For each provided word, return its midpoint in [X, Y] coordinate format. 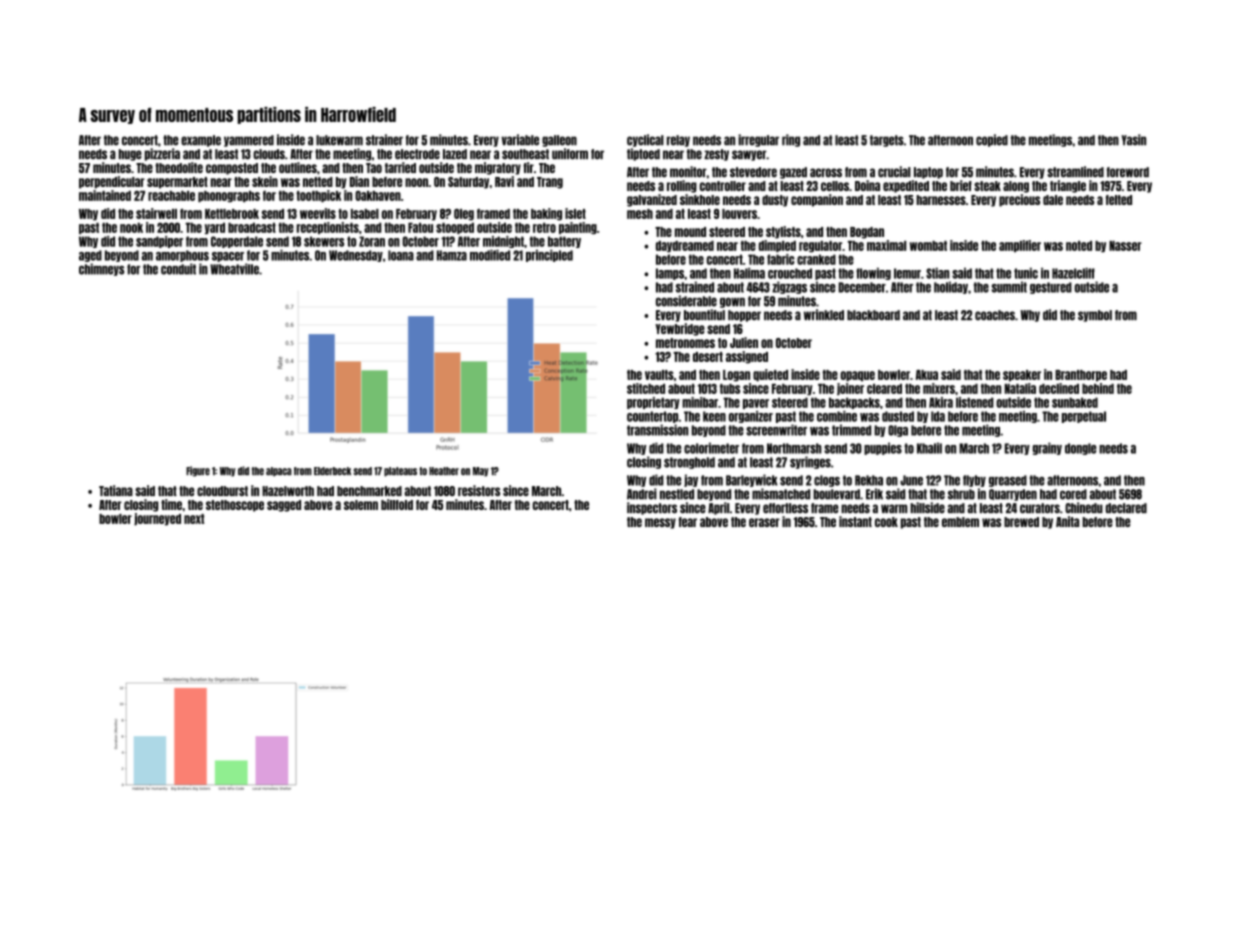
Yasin [1133, 140]
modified [490, 255]
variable [520, 140]
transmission [657, 430]
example [201, 141]
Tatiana [116, 490]
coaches [995, 315]
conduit [178, 269]
